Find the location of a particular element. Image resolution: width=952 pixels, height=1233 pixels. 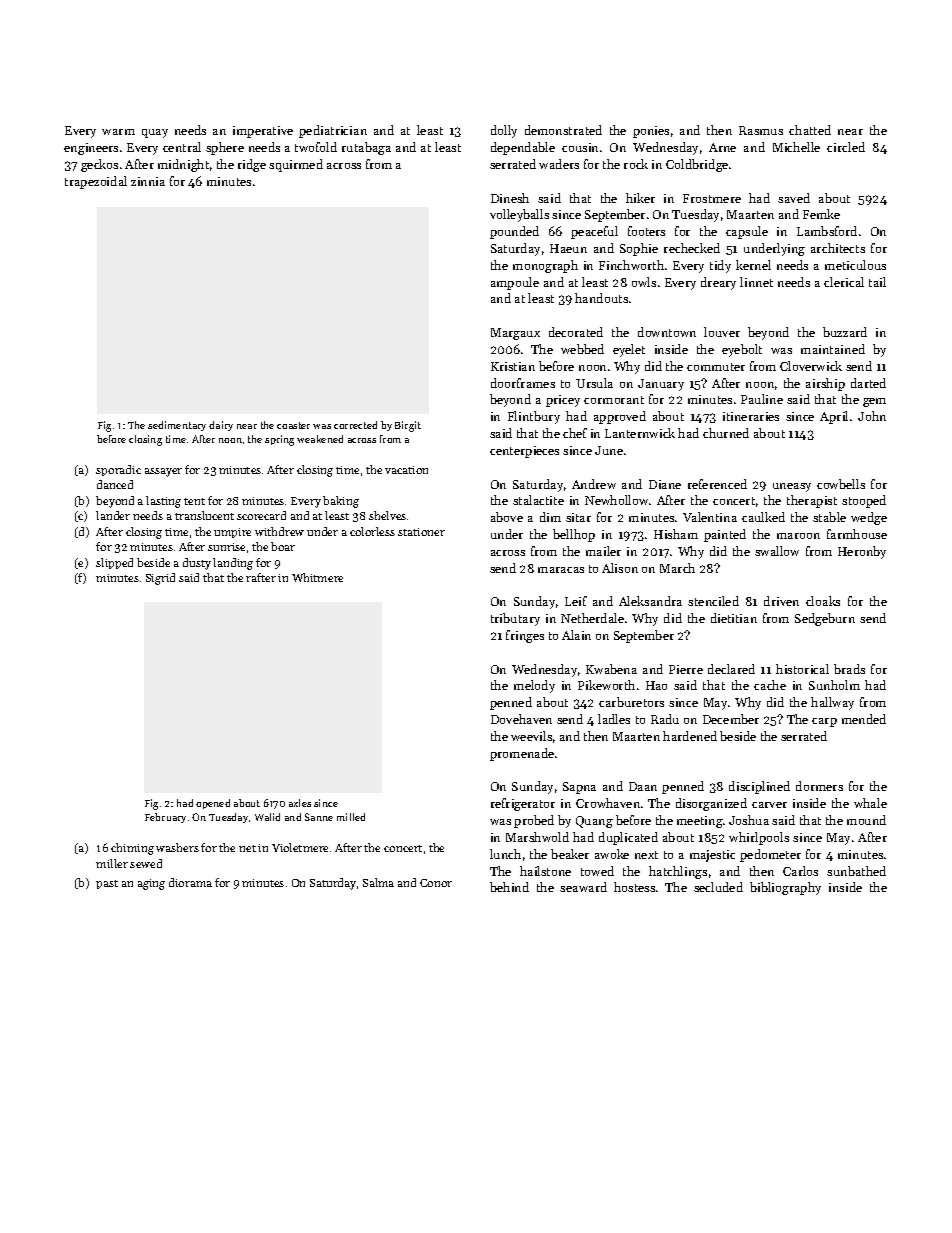

demonstrated is located at coordinates (563, 130).
